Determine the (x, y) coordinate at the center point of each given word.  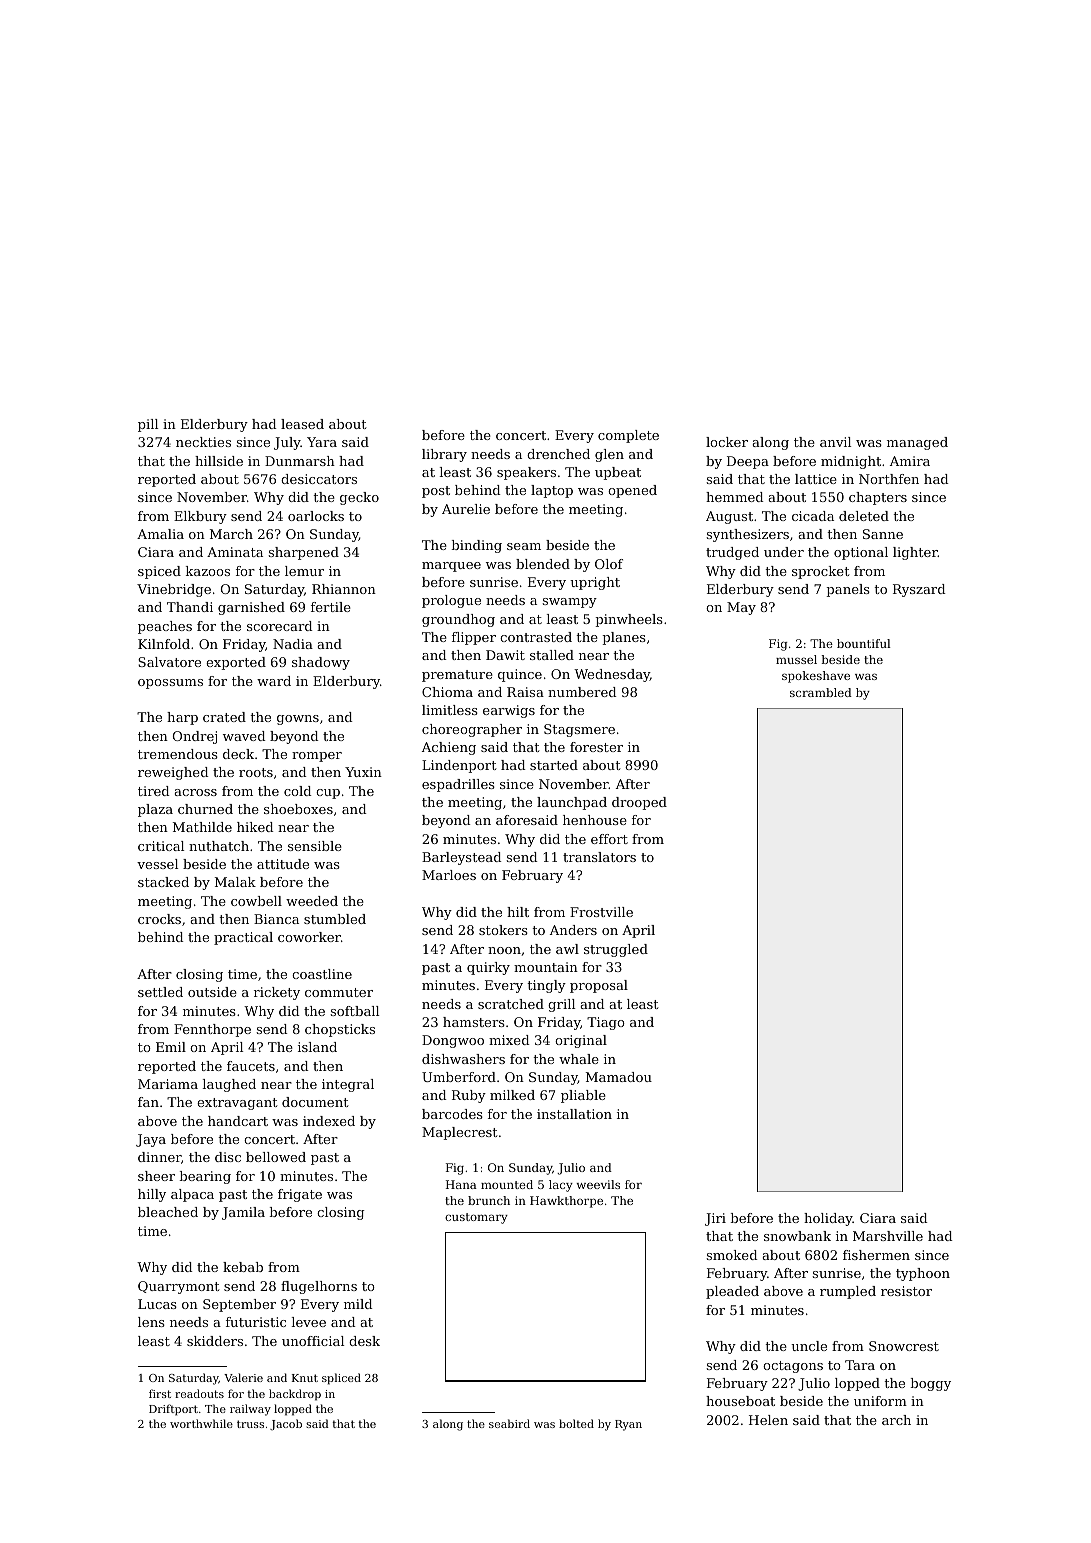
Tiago (606, 1023)
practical (243, 938)
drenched (558, 454)
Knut (305, 1378)
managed (917, 443)
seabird (509, 1423)
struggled (616, 950)
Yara (322, 442)
